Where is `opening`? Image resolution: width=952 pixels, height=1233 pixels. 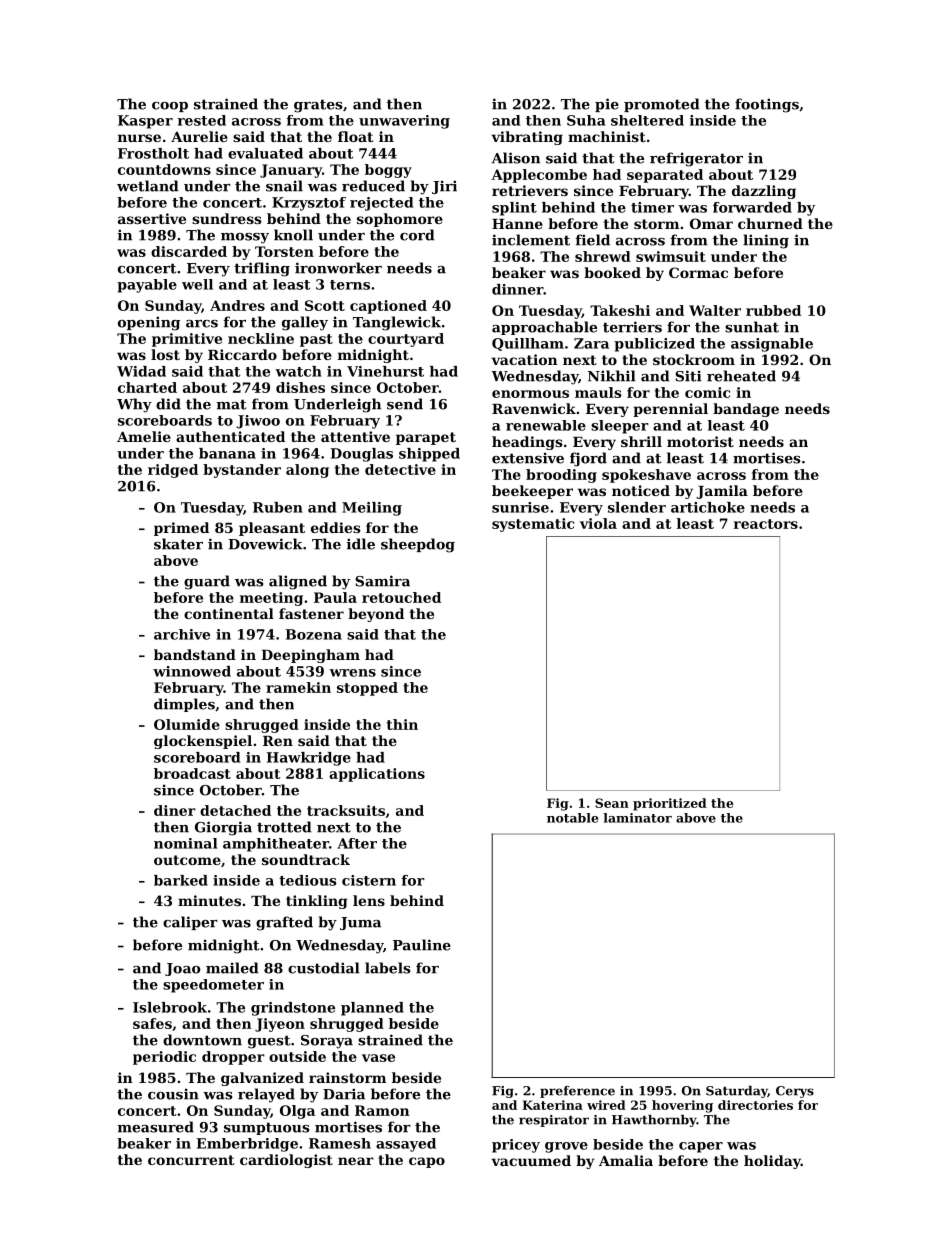
opening is located at coordinates (149, 323).
